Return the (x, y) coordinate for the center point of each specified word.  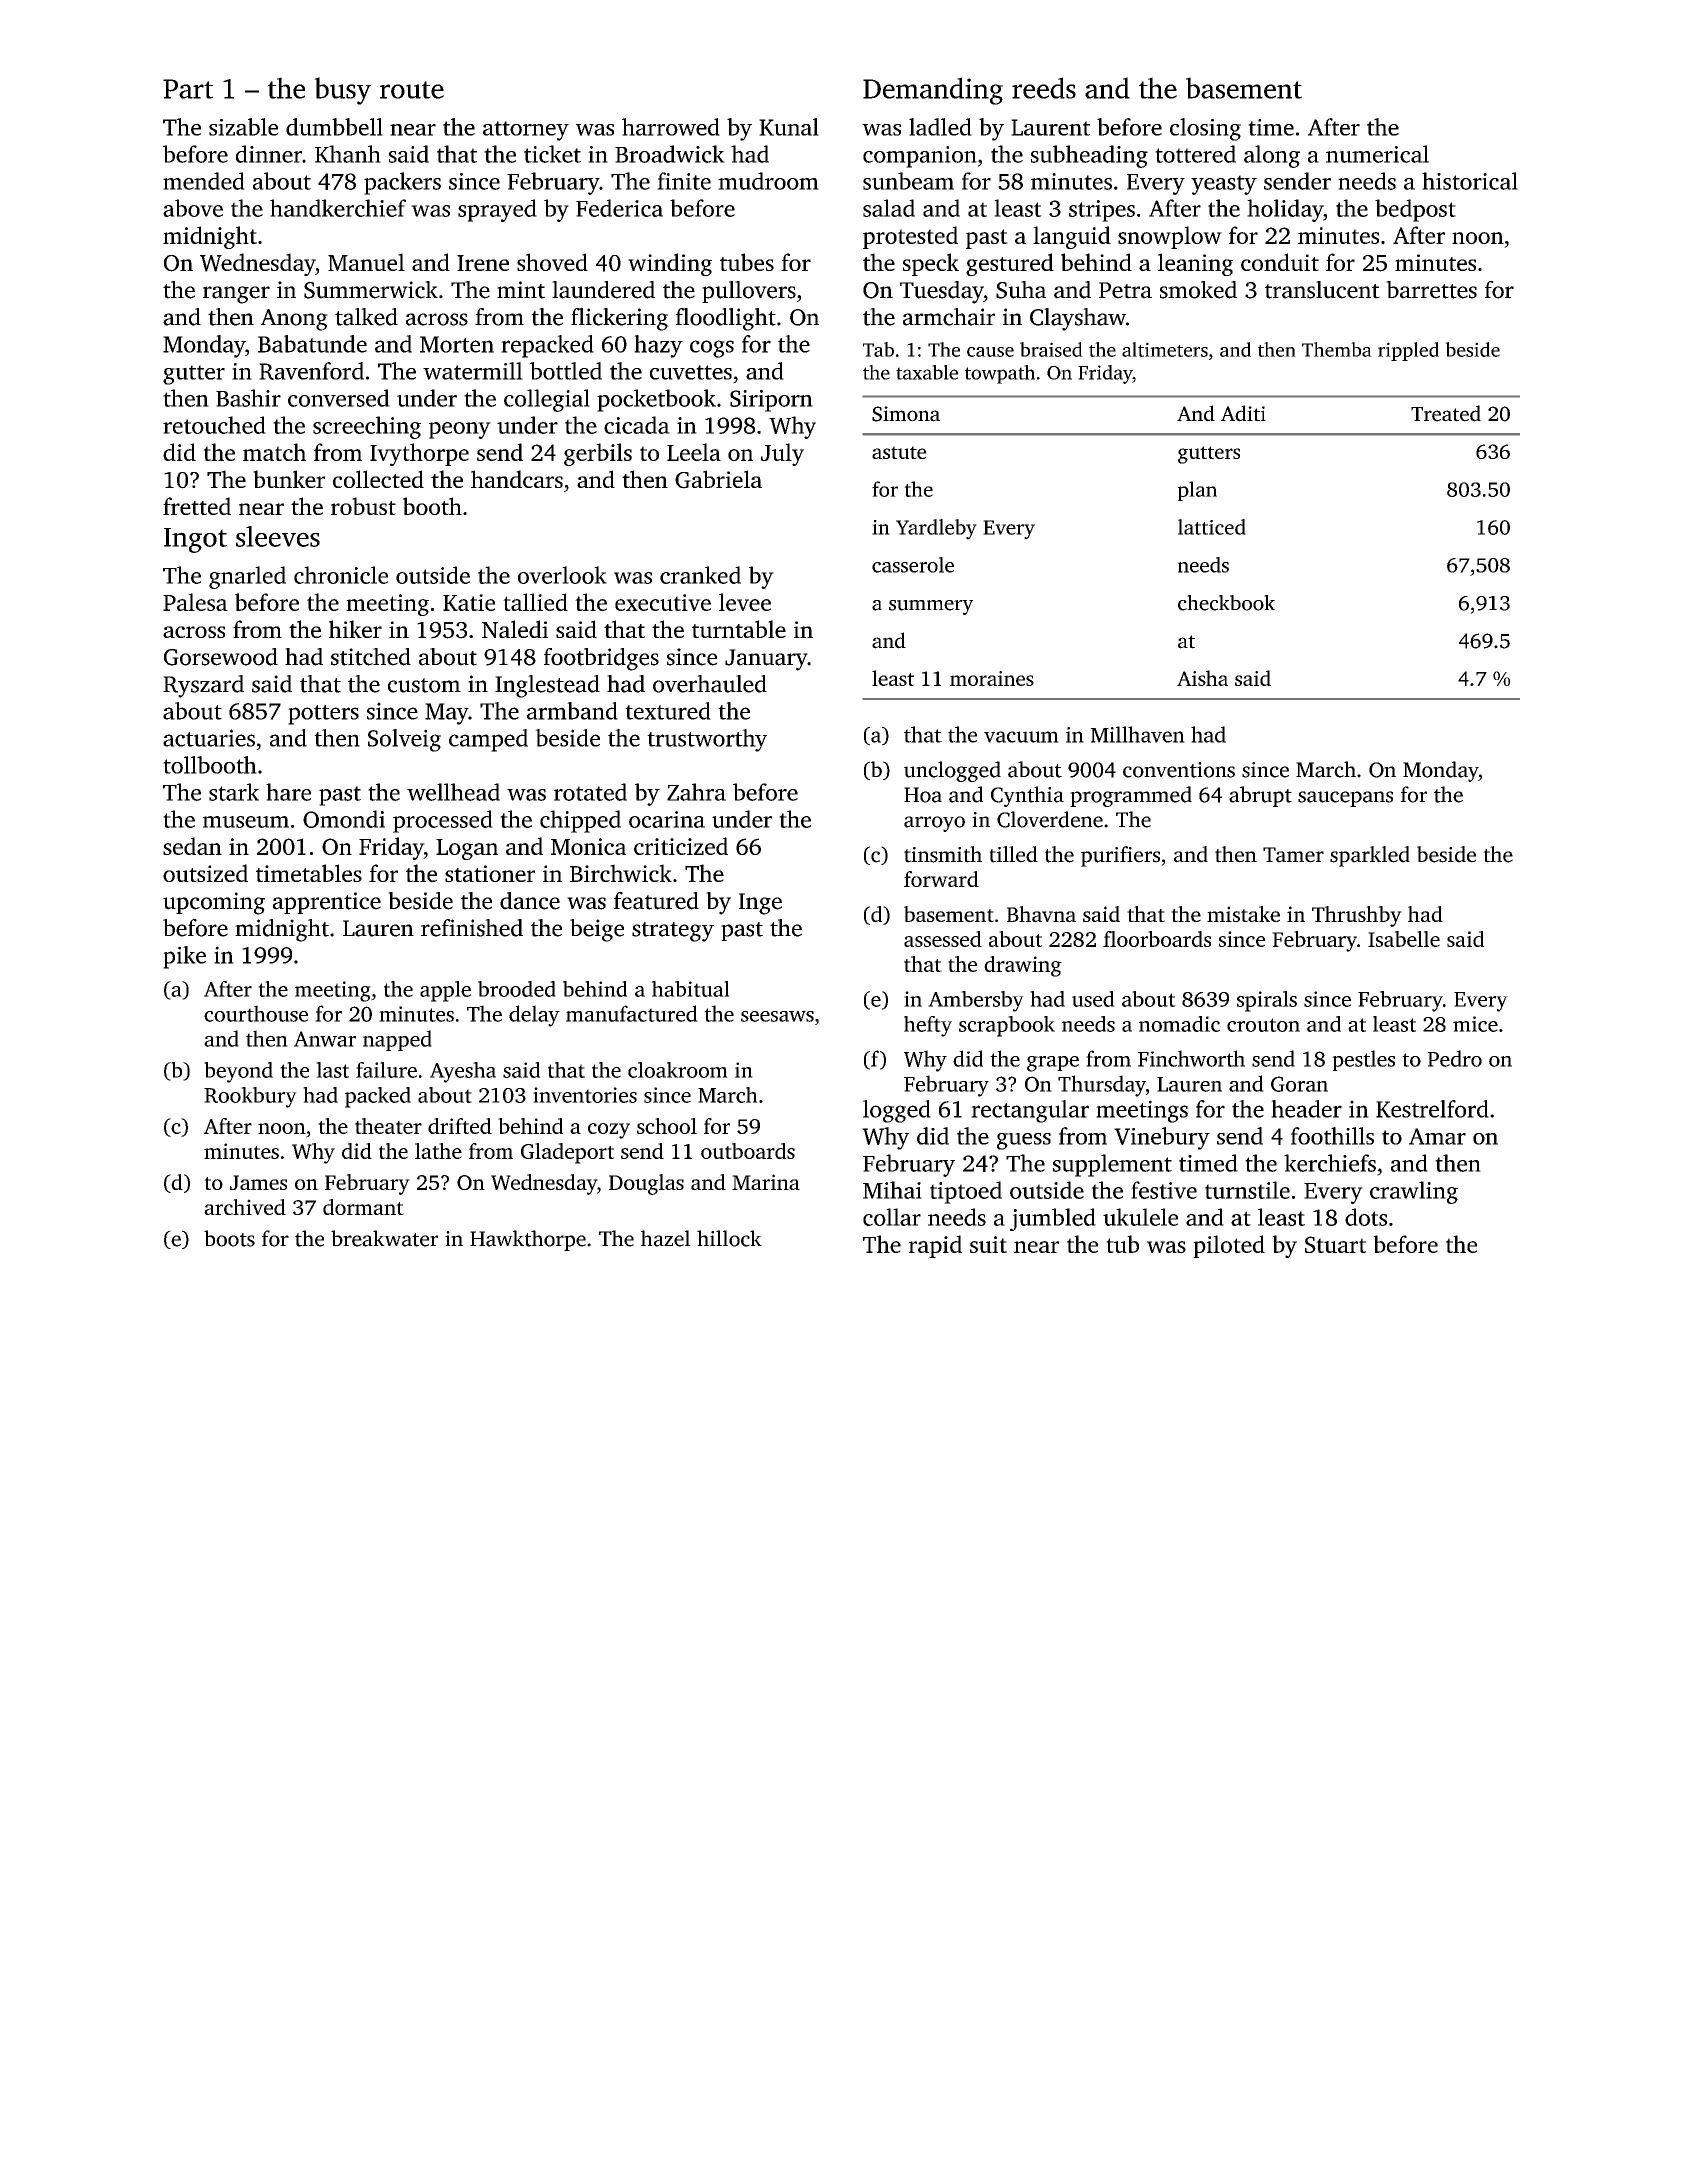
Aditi (1243, 413)
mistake (1243, 914)
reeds (1044, 88)
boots (229, 1238)
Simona (906, 414)
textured (668, 711)
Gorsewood (221, 657)
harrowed (671, 127)
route (412, 90)
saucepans (1345, 799)
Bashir (248, 398)
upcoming (214, 903)
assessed (943, 939)
